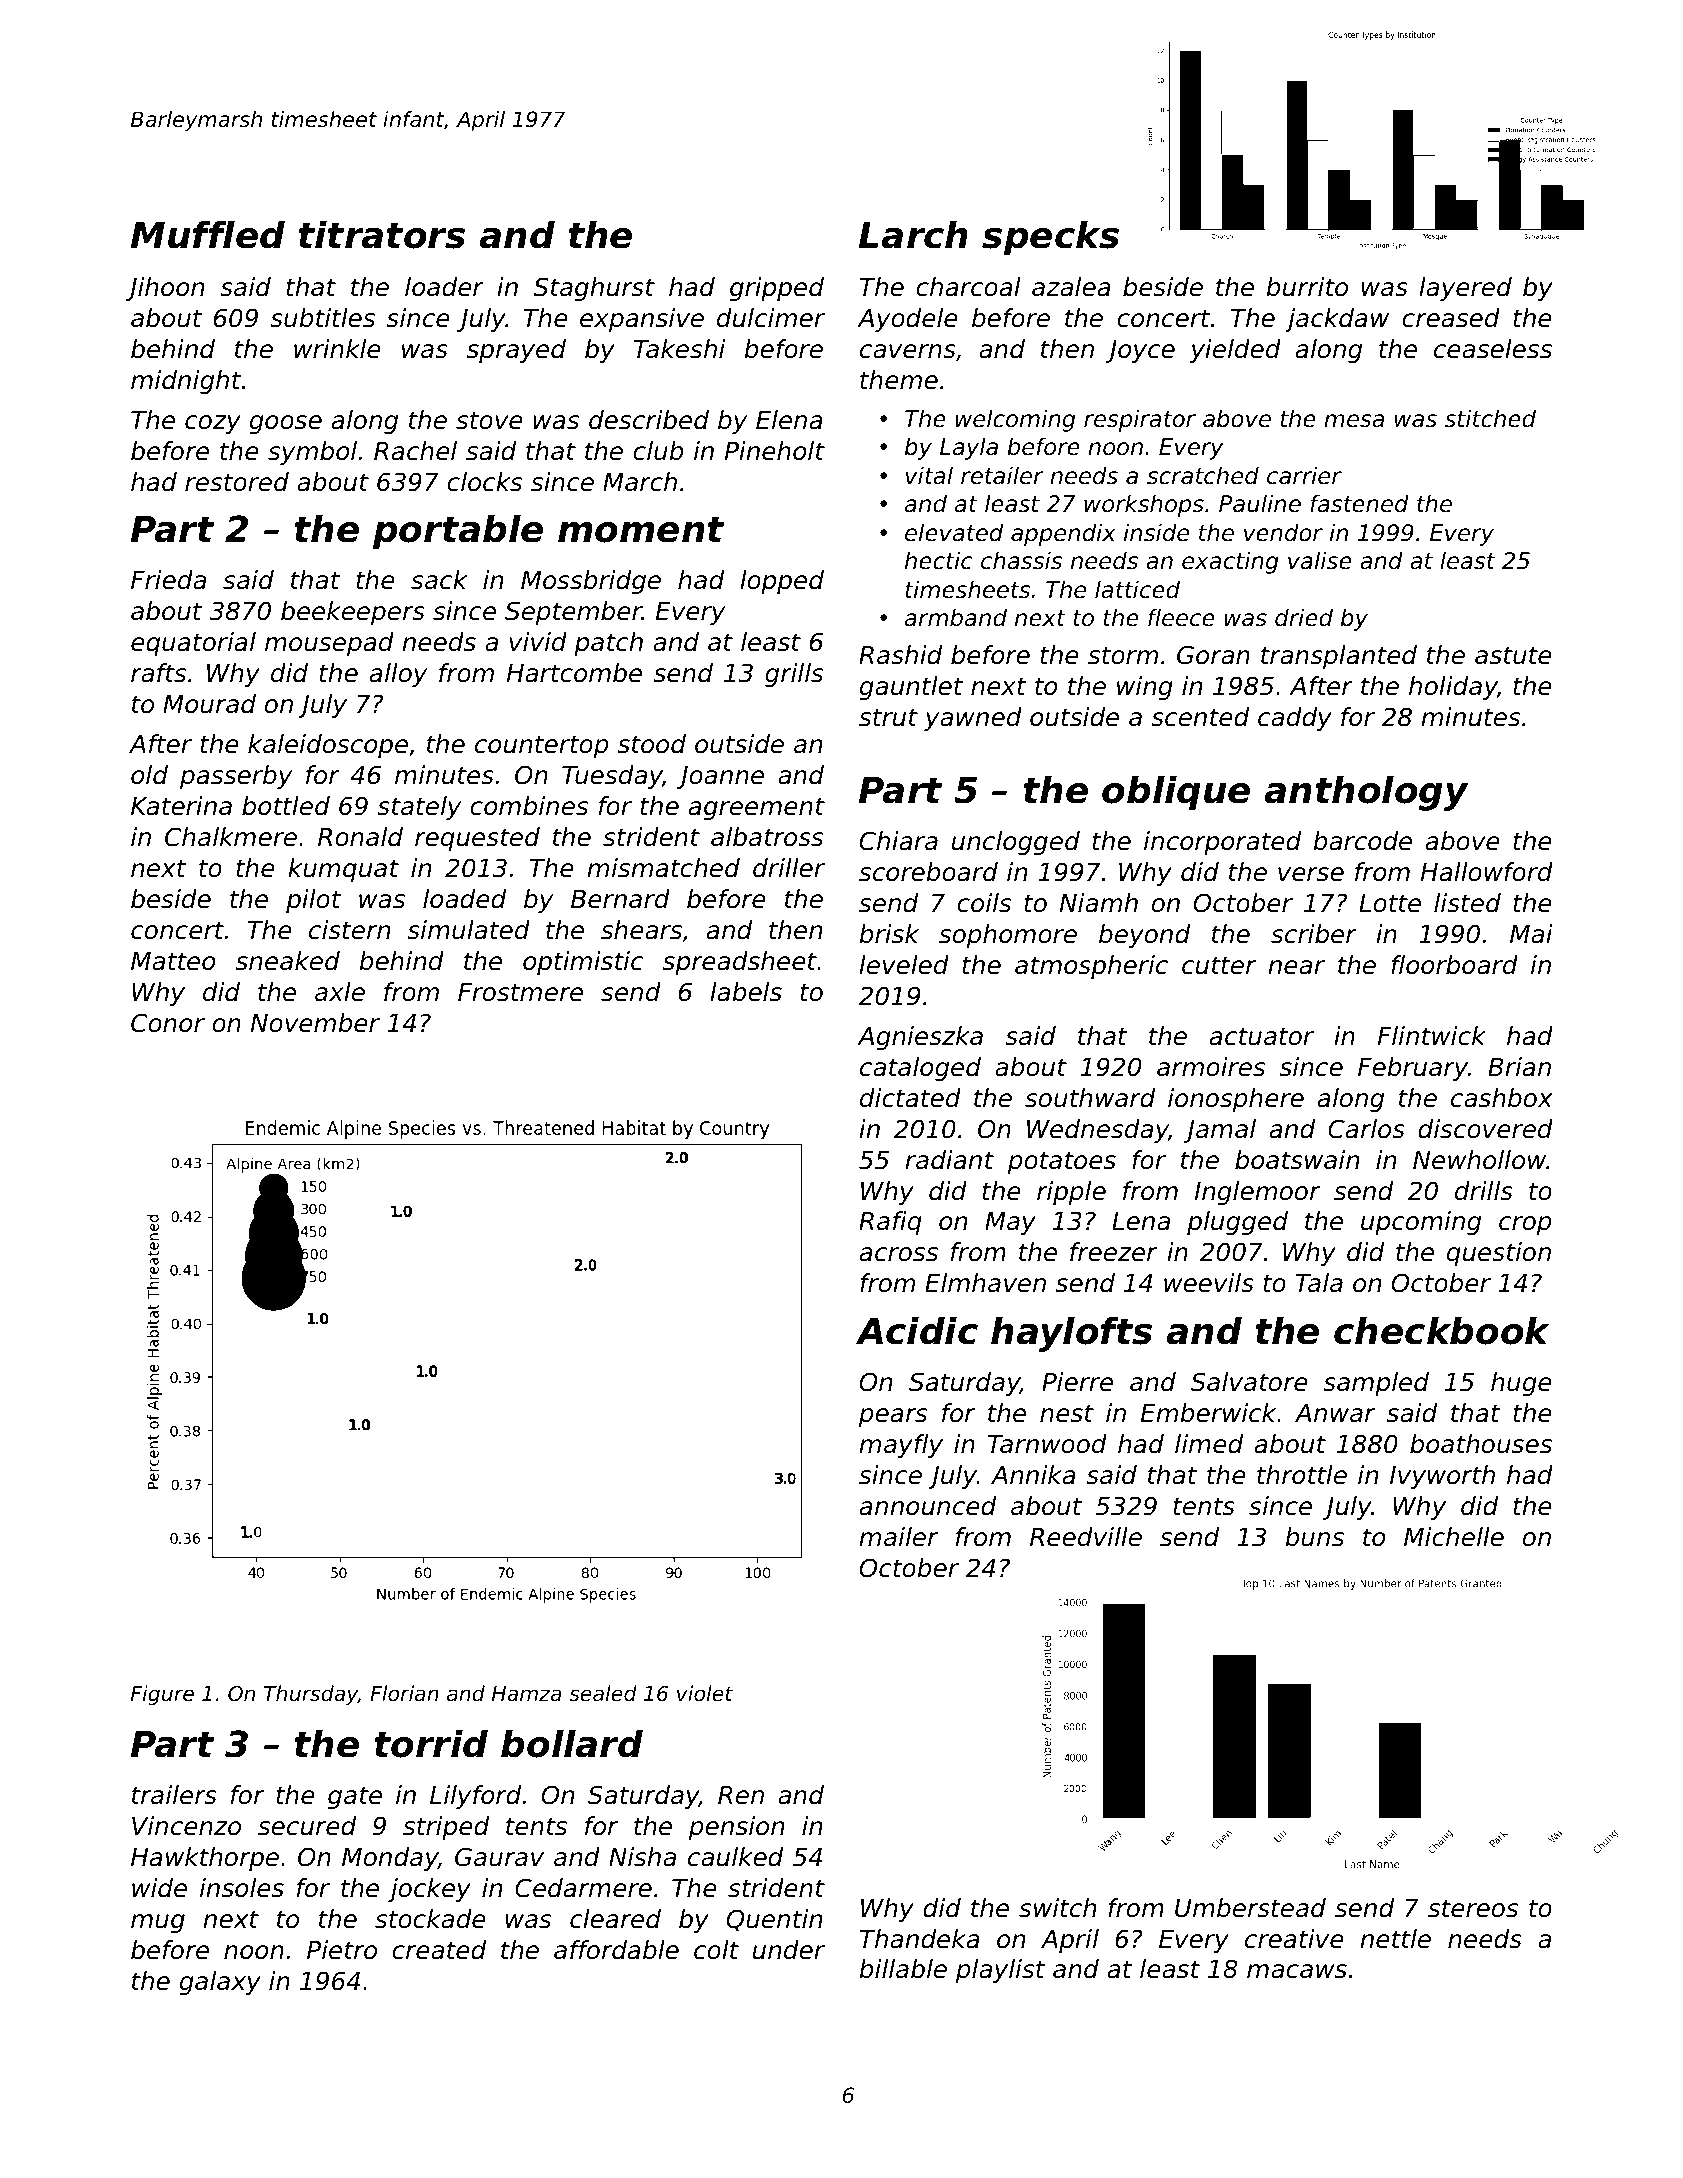  I want to click on throttle, so click(1302, 1475).
